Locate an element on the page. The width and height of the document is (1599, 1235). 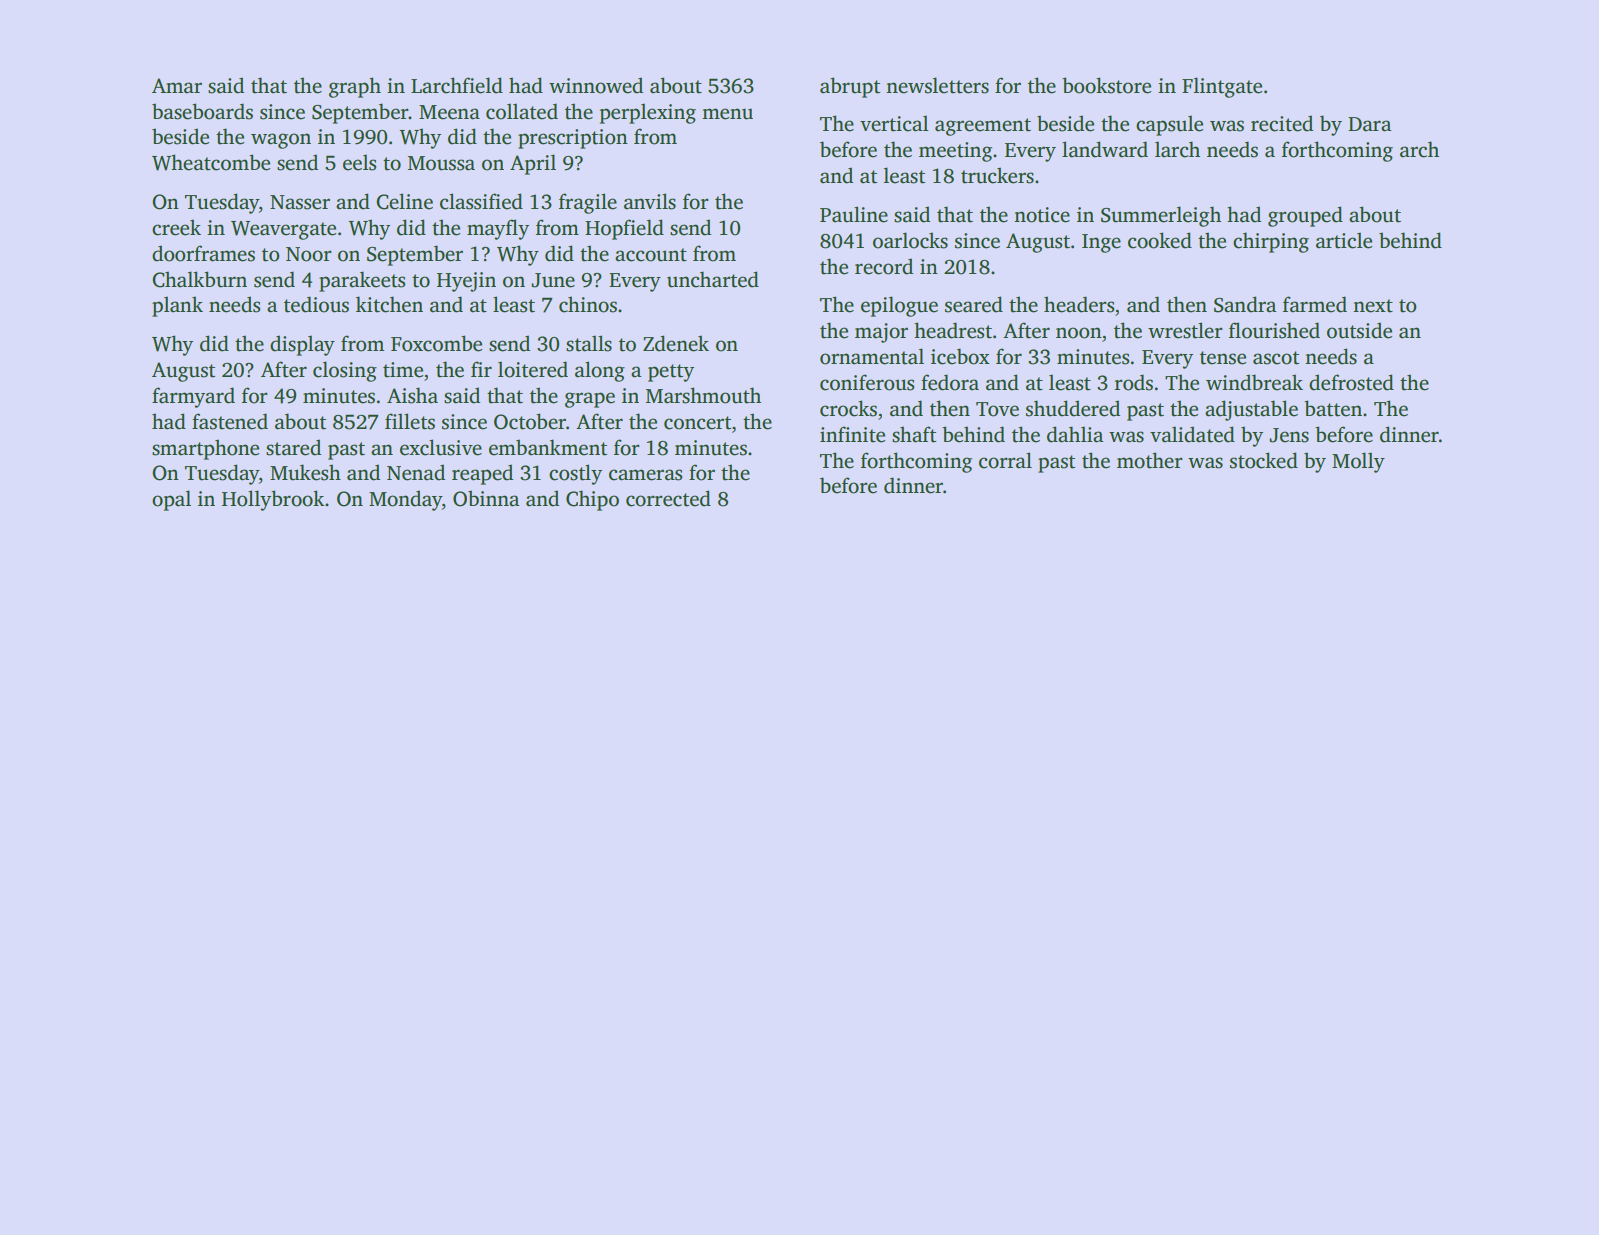
Monday is located at coordinates (405, 500).
